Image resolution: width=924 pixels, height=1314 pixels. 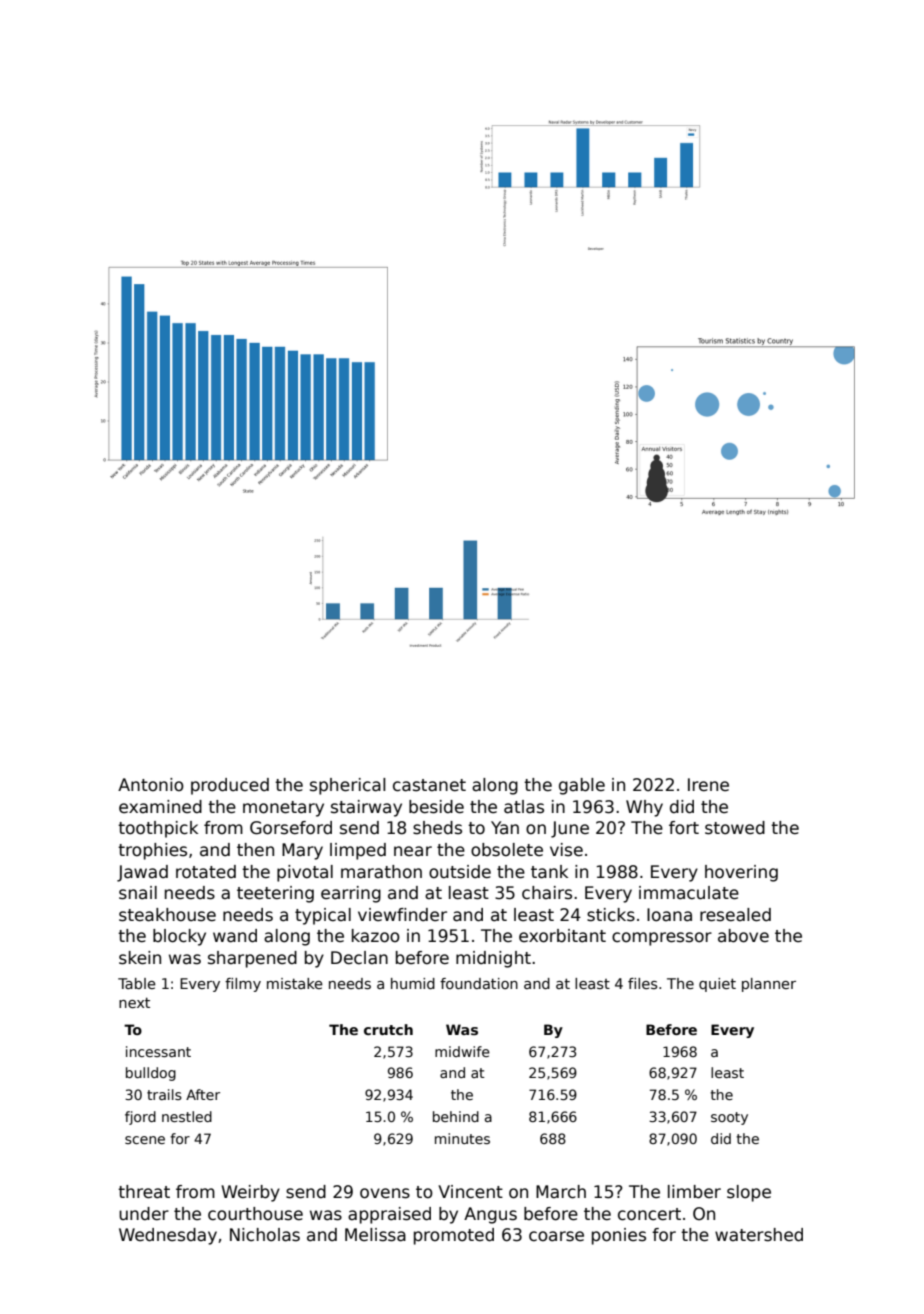 I want to click on After, so click(x=203, y=1094).
